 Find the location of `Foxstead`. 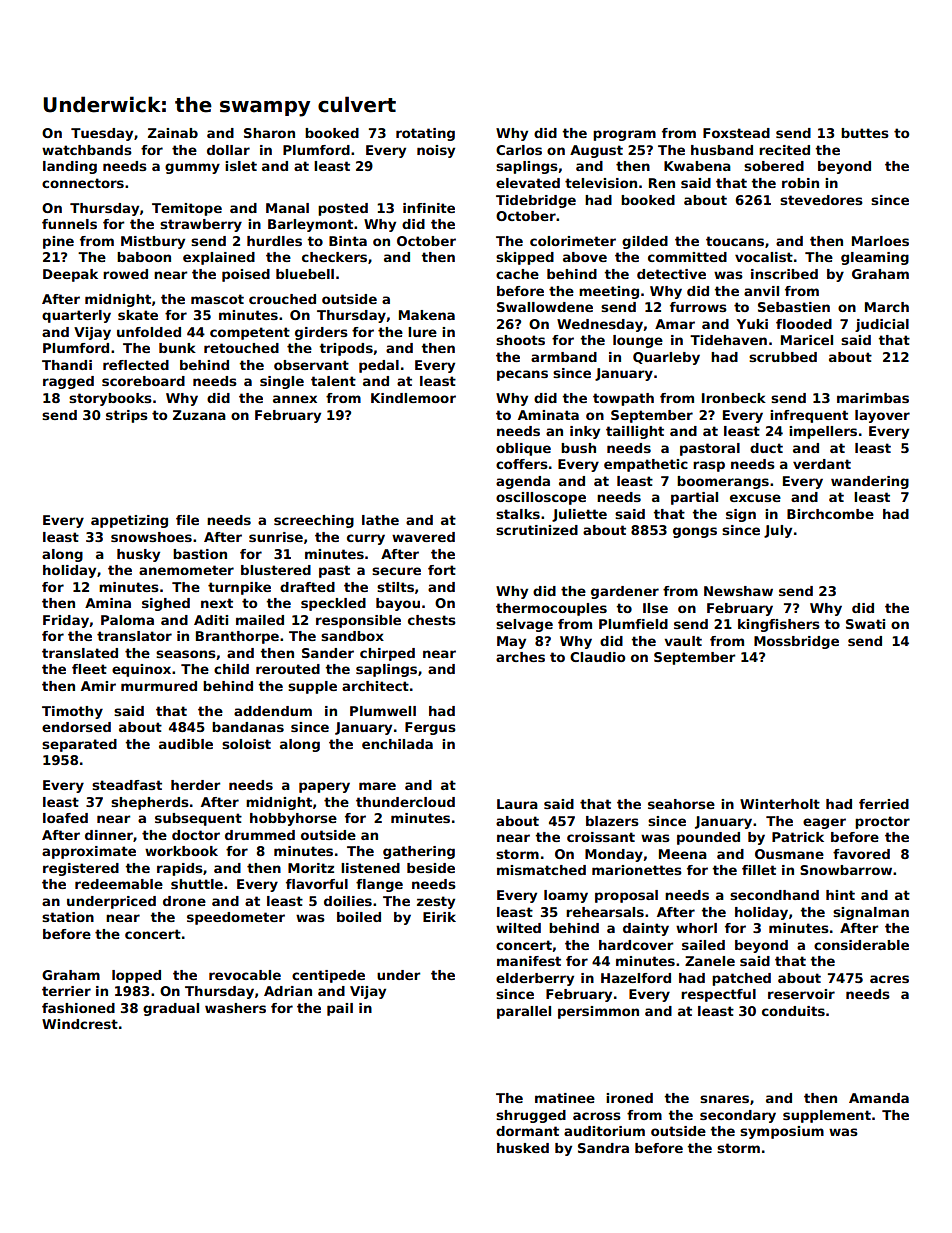

Foxstead is located at coordinates (736, 133).
